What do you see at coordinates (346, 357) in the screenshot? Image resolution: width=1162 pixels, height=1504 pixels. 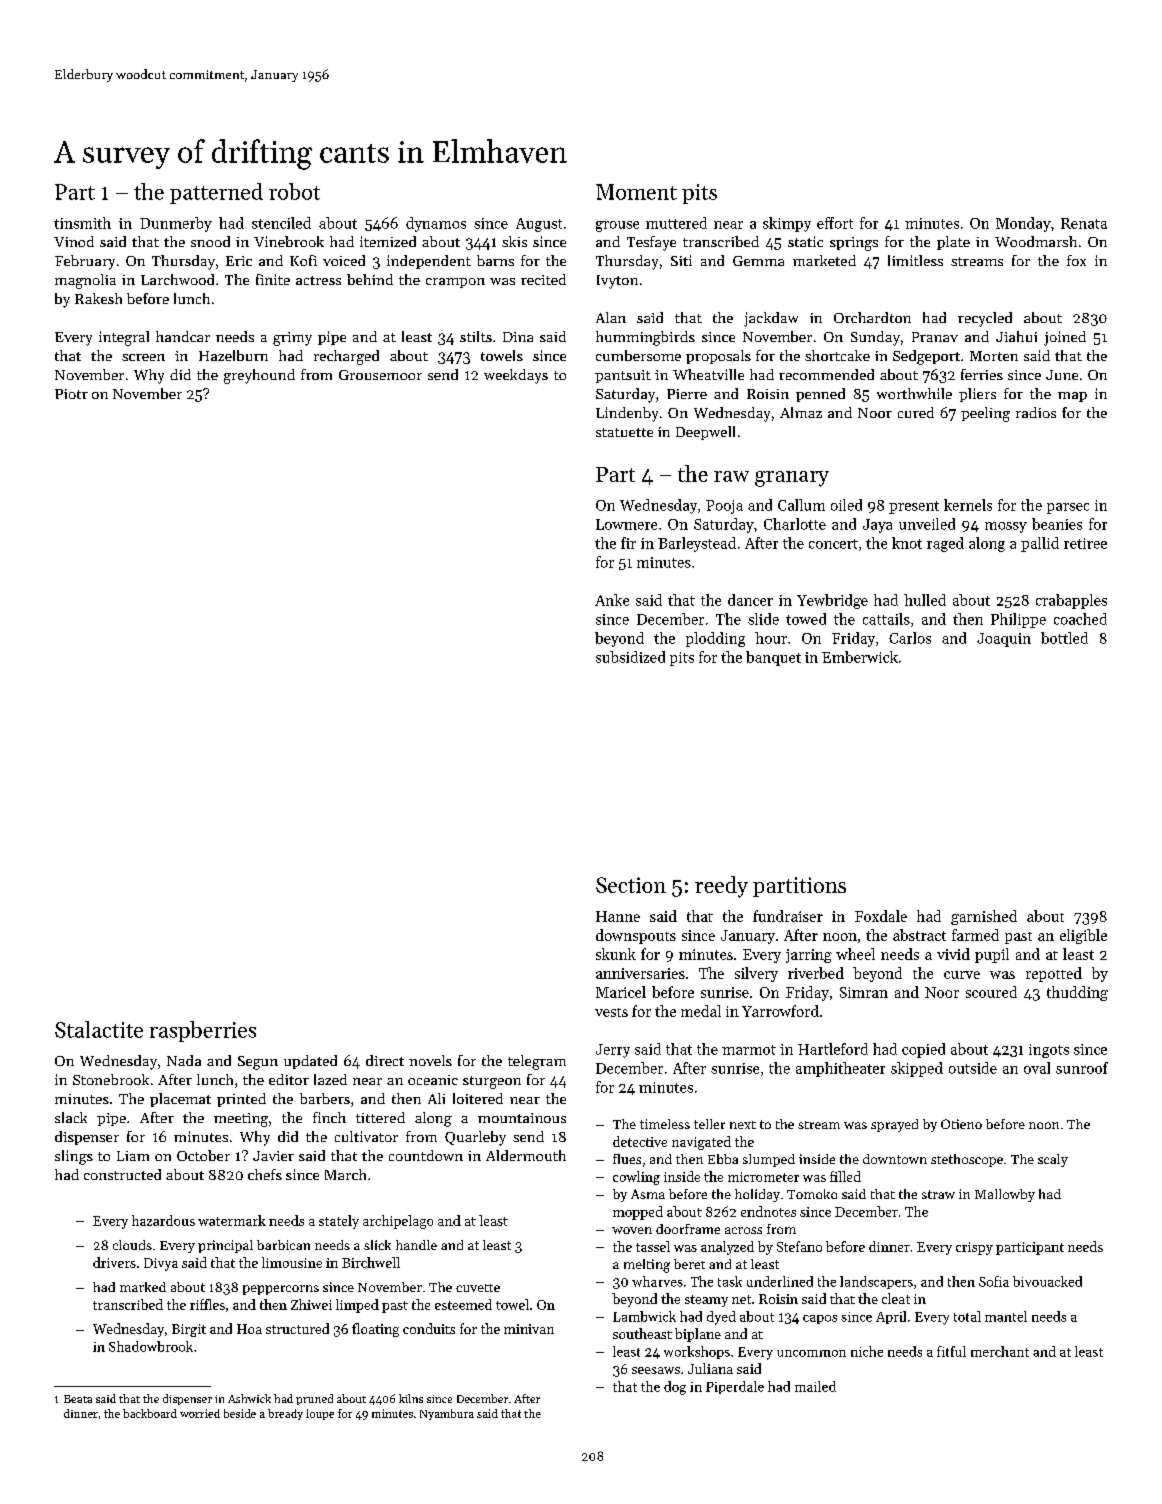 I see `recharged` at bounding box center [346, 357].
